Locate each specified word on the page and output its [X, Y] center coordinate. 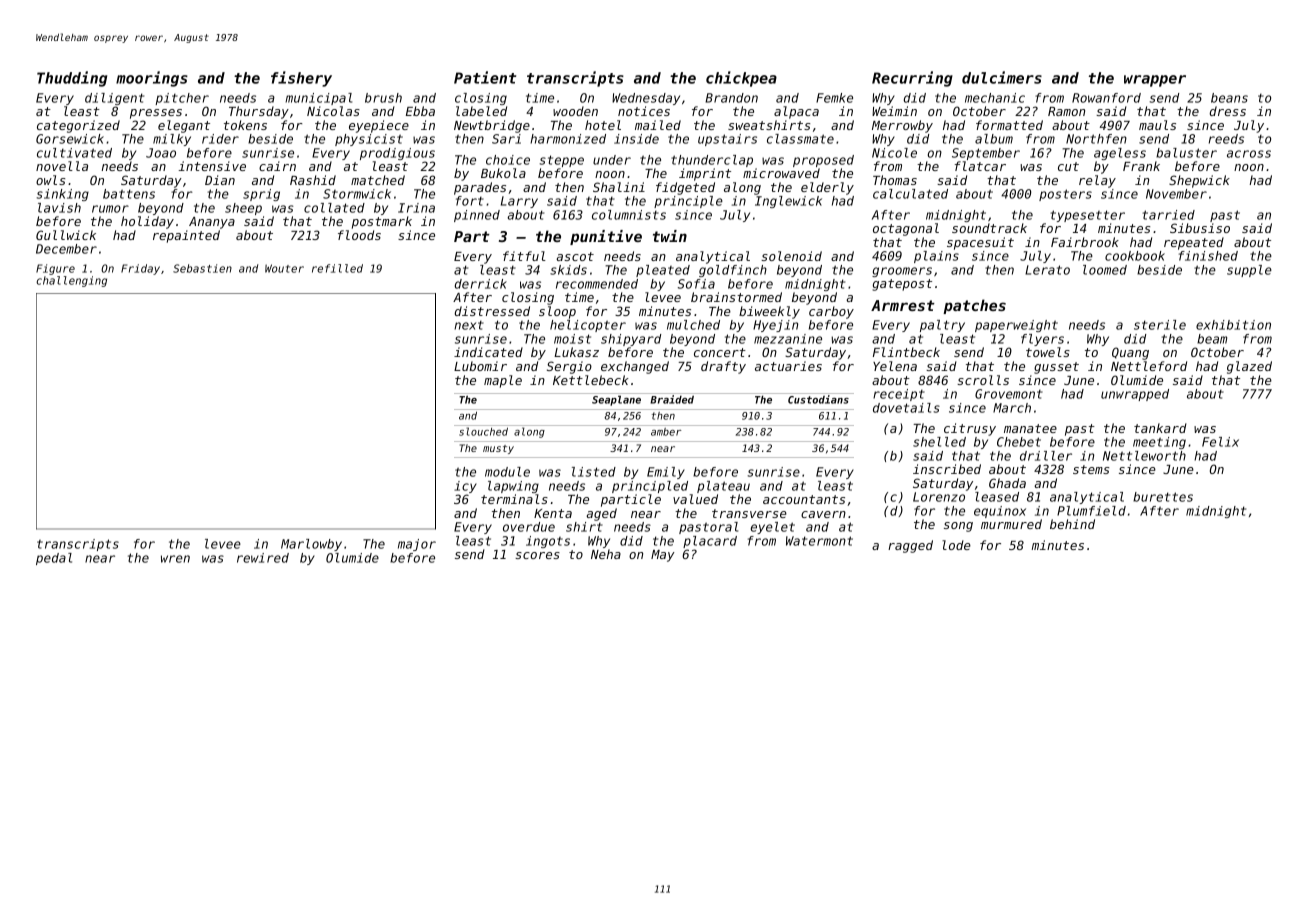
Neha [606, 554]
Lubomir [480, 366]
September [986, 154]
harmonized [568, 139]
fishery [301, 79]
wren [175, 559]
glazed [1249, 367]
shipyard [631, 340]
